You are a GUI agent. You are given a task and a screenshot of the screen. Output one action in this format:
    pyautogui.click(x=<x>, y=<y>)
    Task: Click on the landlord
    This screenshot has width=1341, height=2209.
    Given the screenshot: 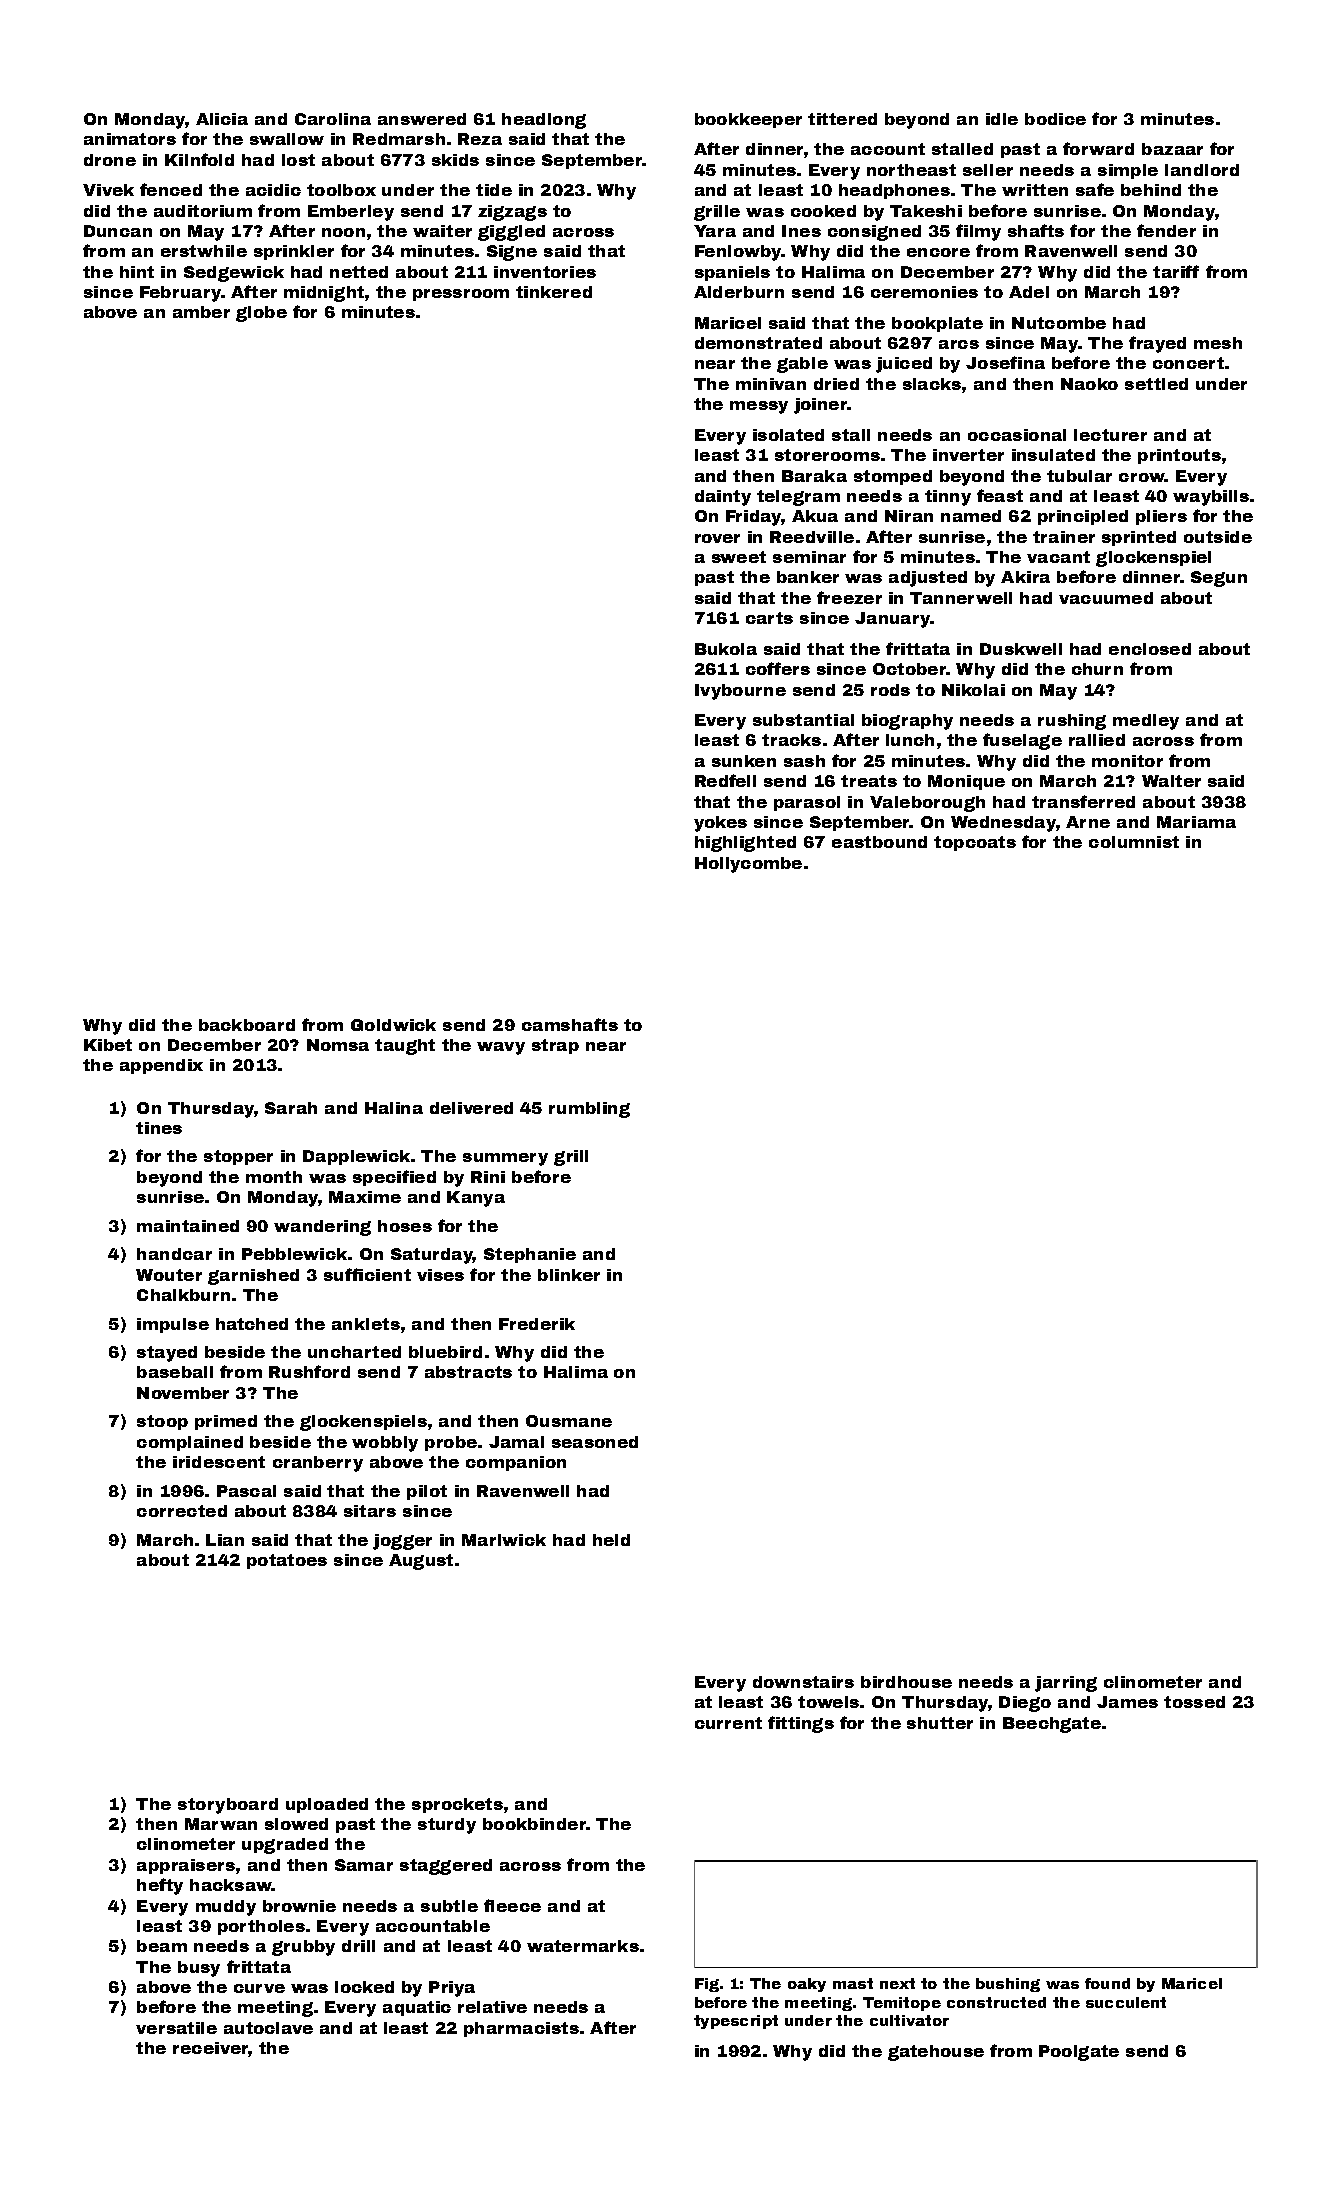 What is the action you would take?
    pyautogui.click(x=1202, y=170)
